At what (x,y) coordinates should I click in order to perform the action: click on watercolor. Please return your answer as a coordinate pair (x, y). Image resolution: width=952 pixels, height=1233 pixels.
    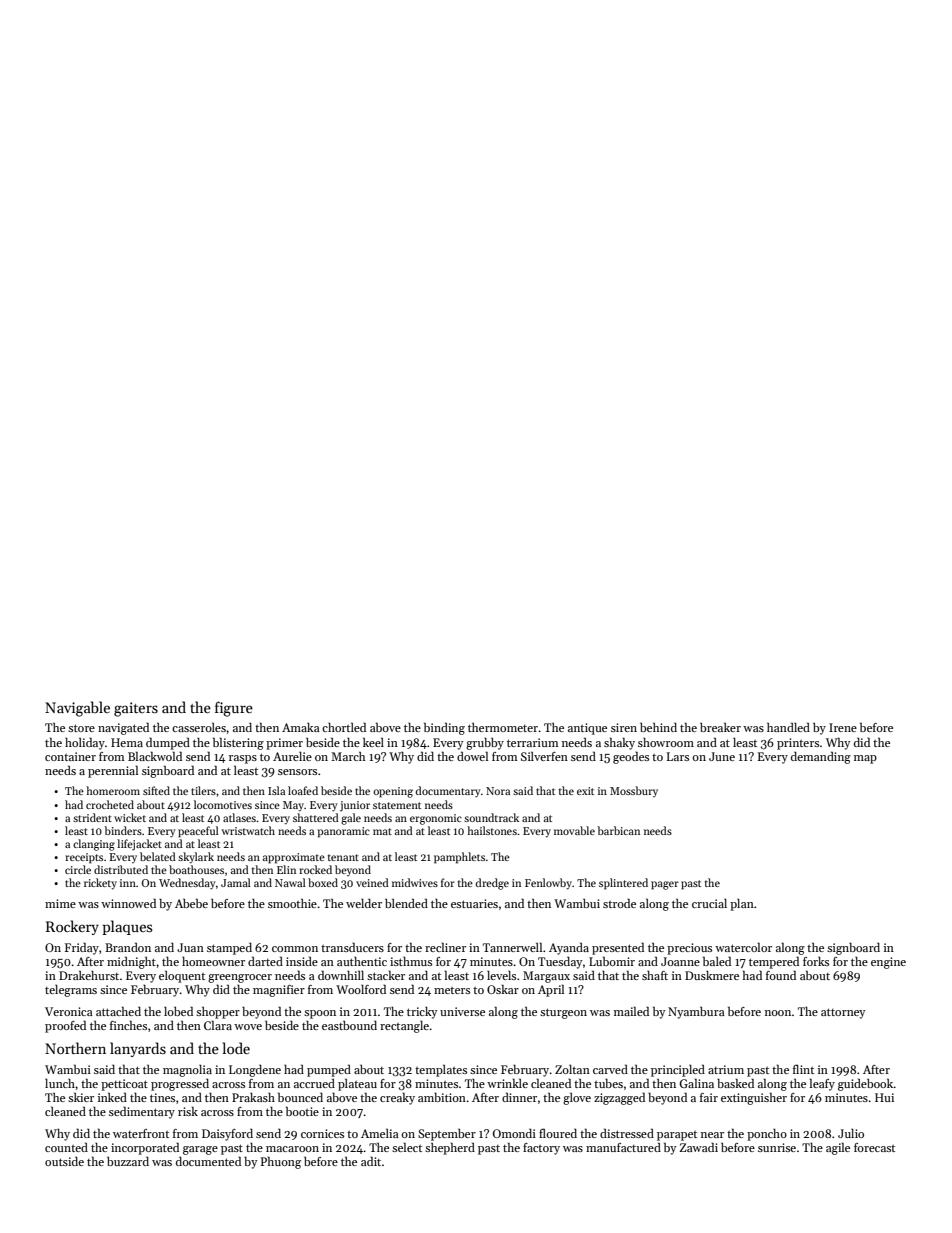
    Looking at the image, I should click on (743, 947).
